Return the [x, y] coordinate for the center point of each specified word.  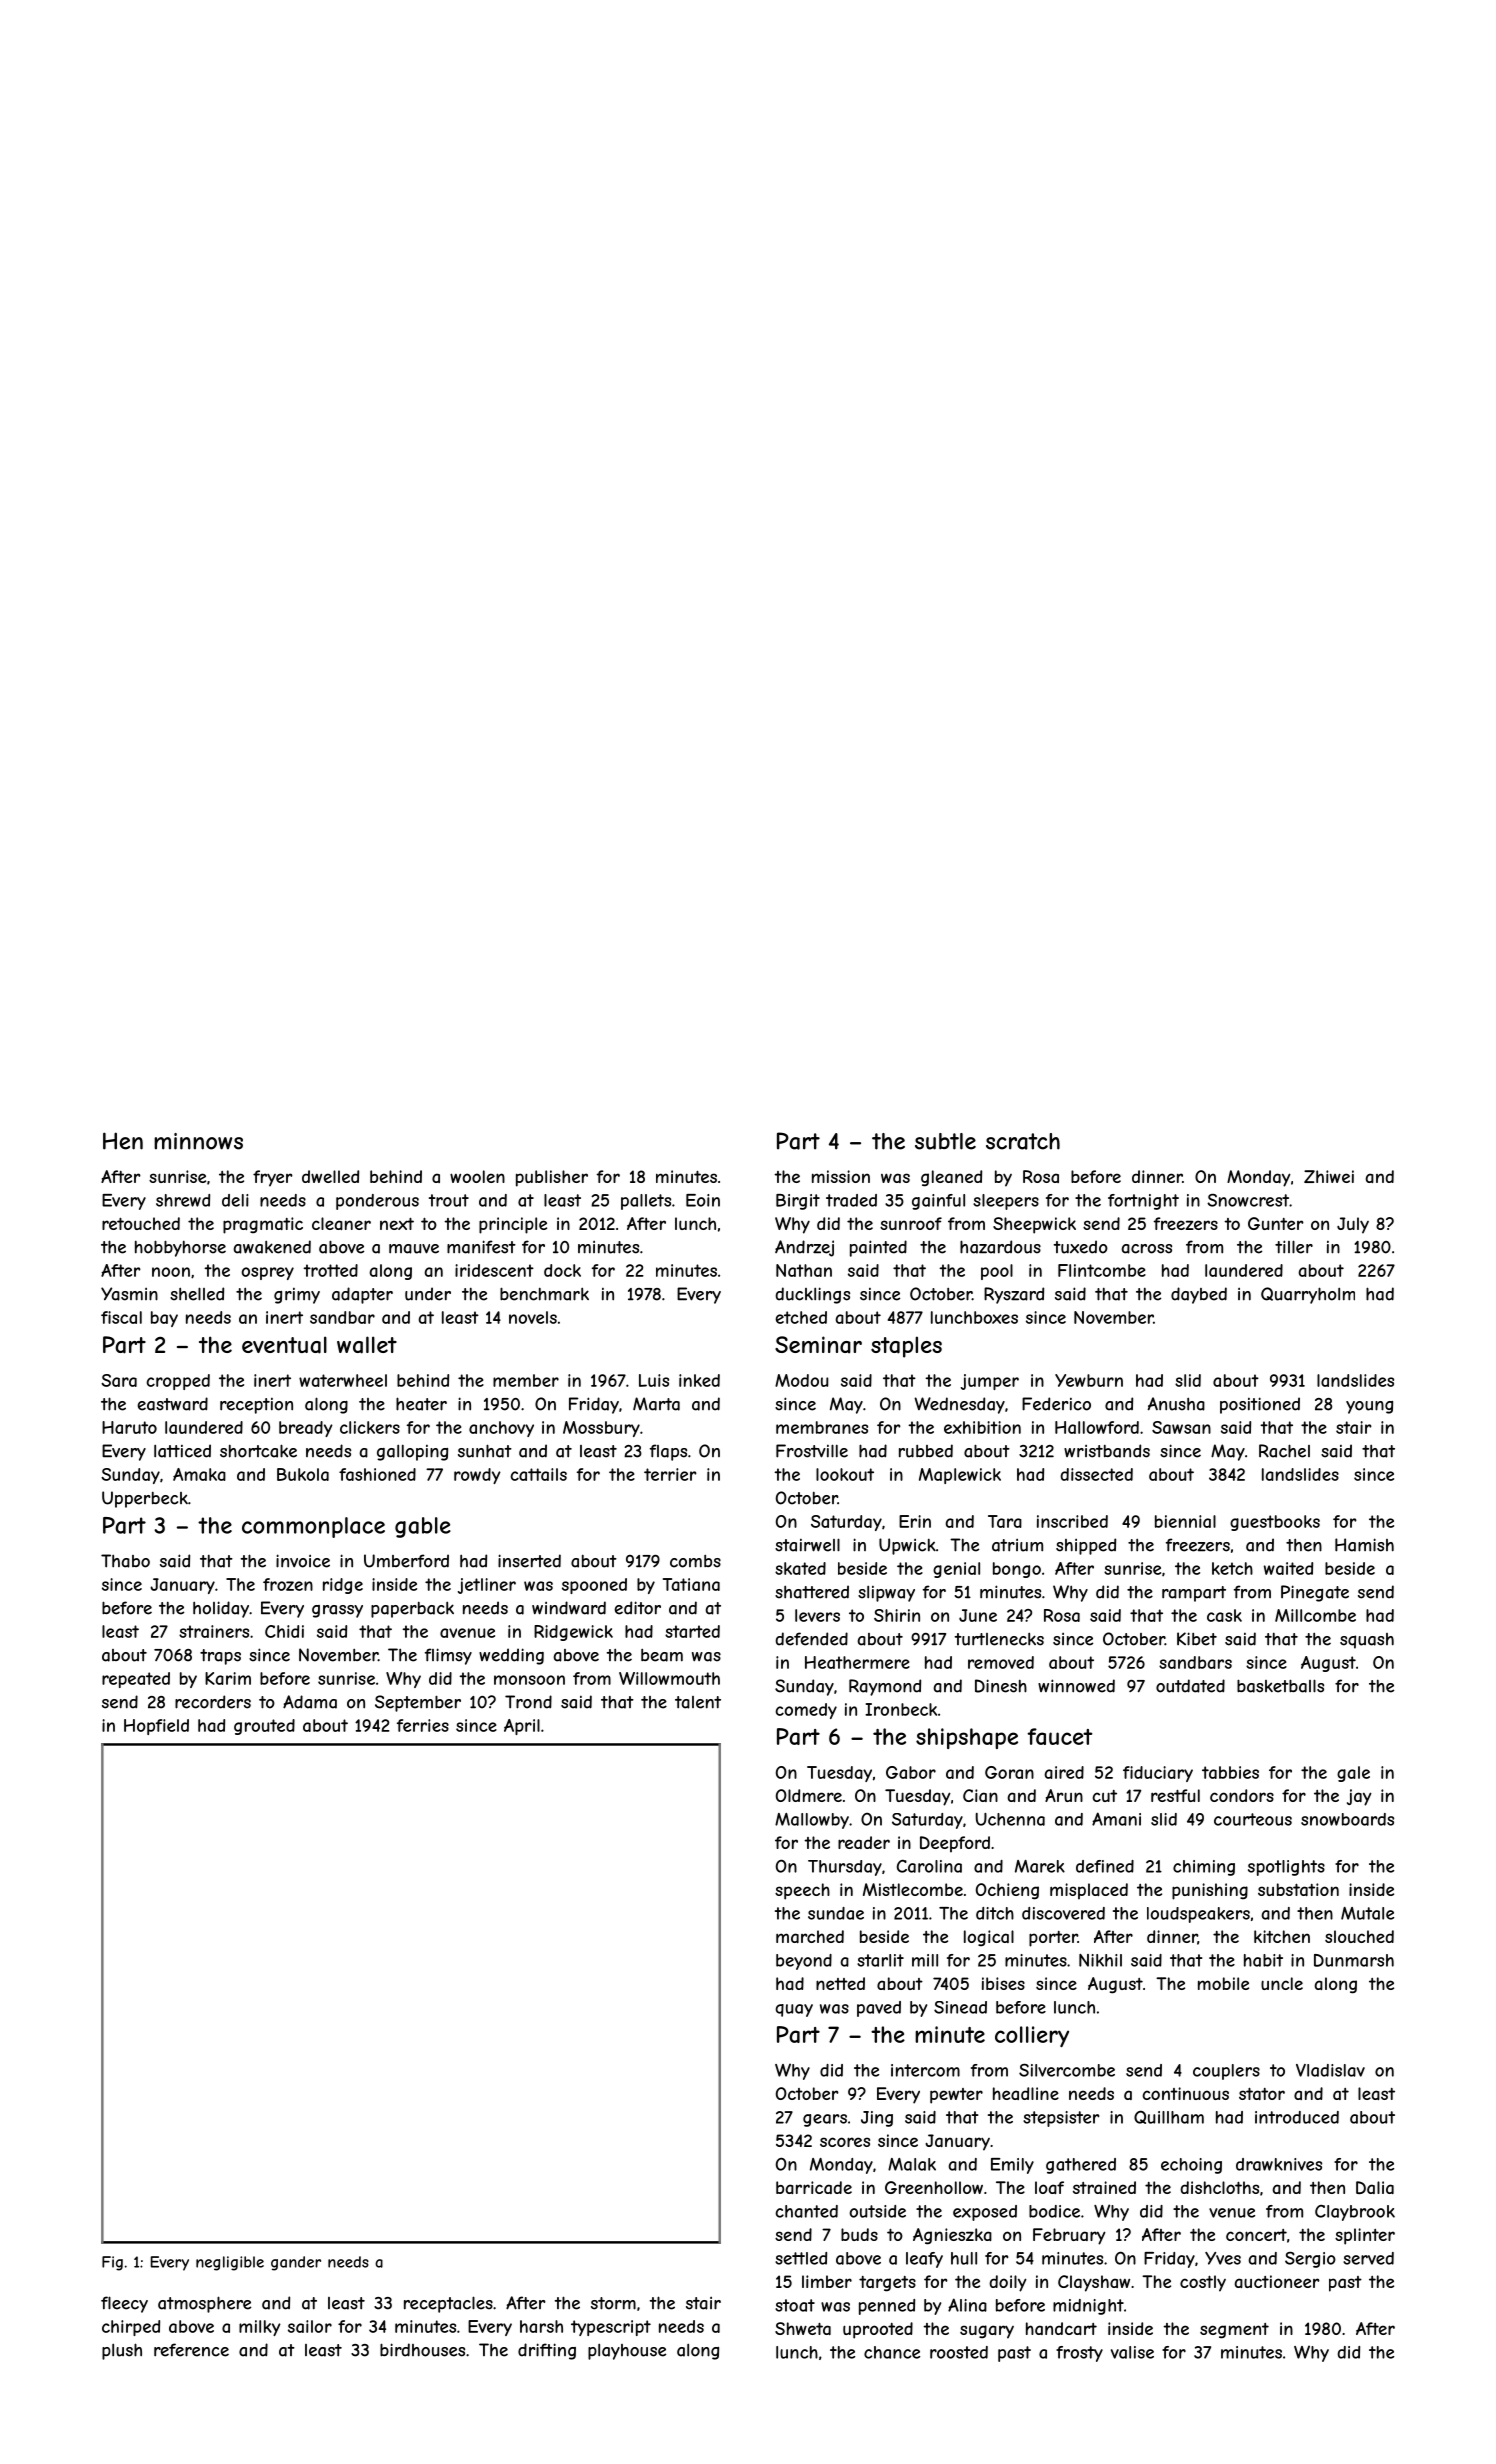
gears [825, 2120]
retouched [141, 1223]
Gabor [911, 1772]
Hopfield [156, 1727]
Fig [112, 2263]
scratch [1023, 1141]
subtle [945, 1141]
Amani [1116, 1819]
